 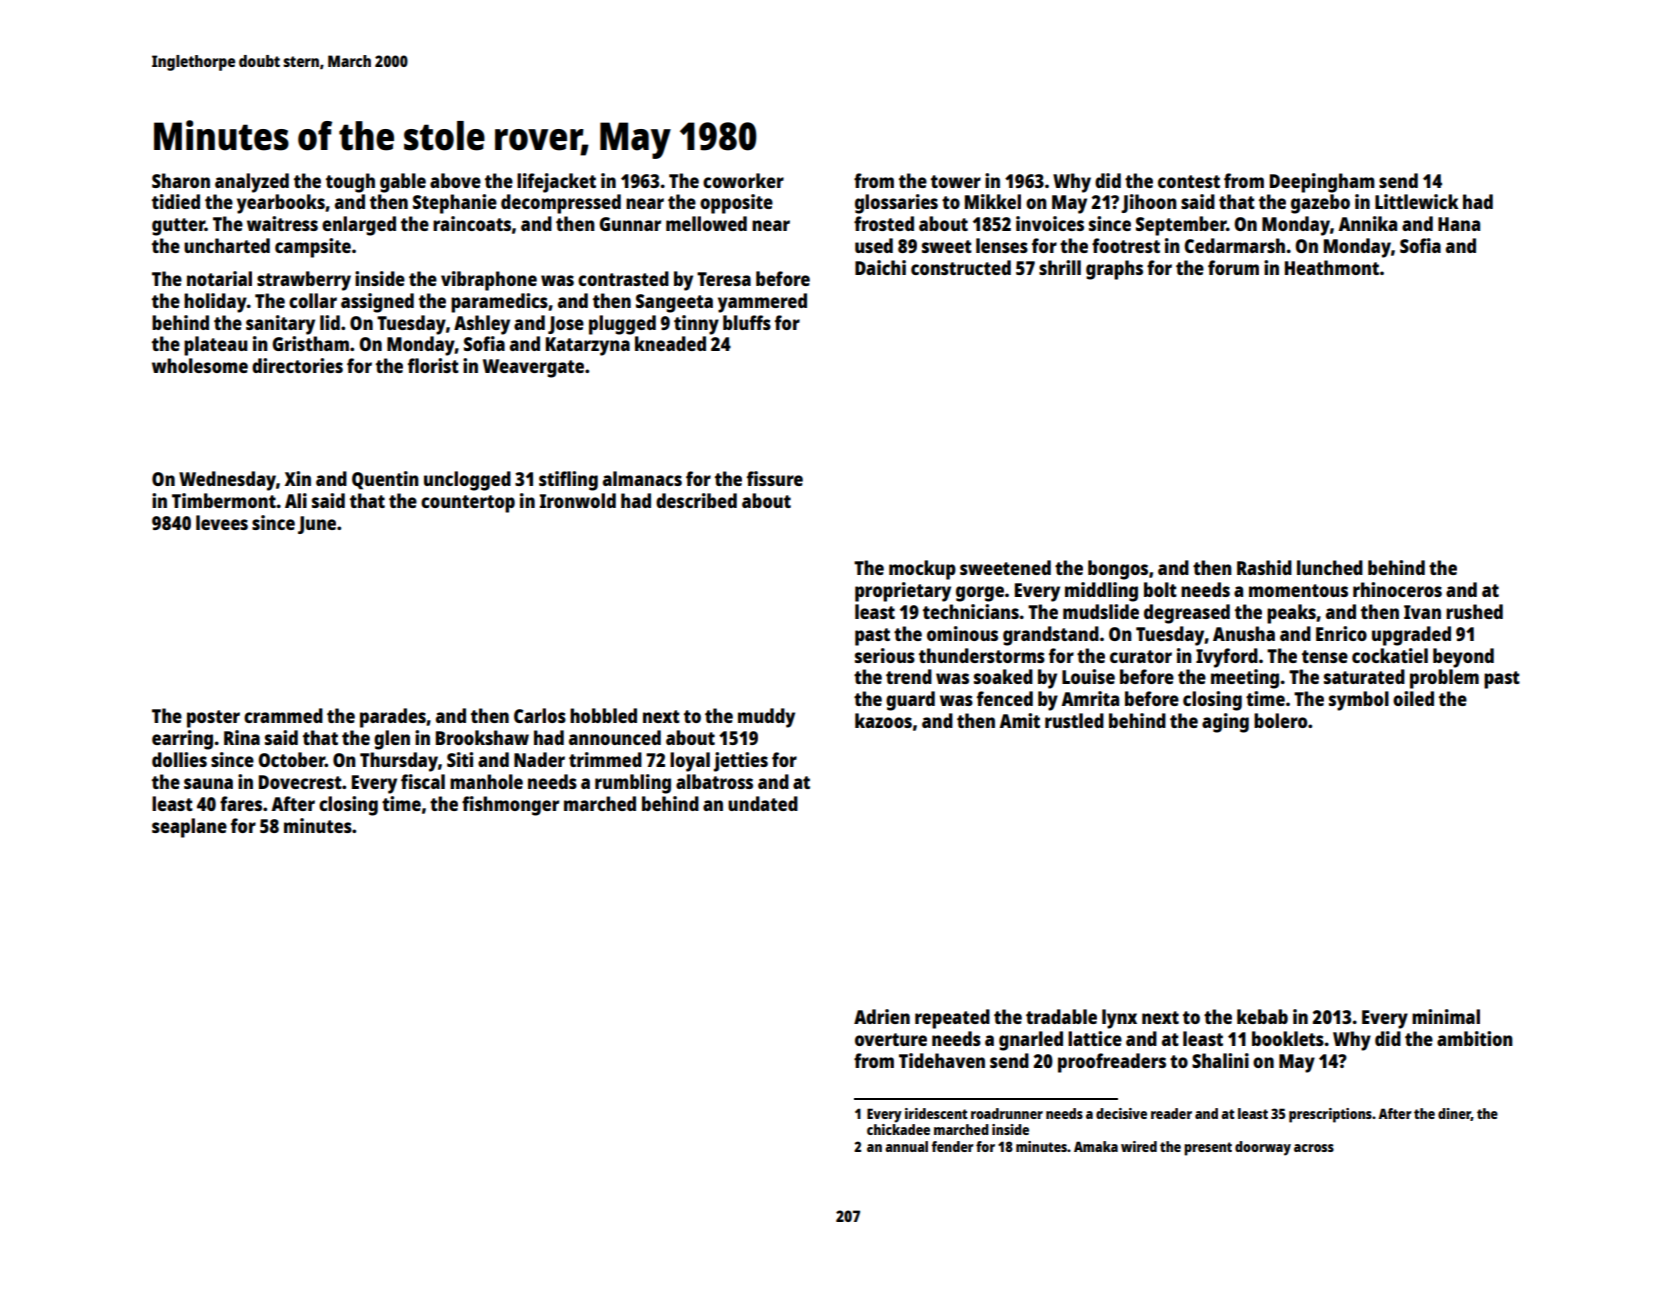 I want to click on dollies, so click(x=179, y=759).
